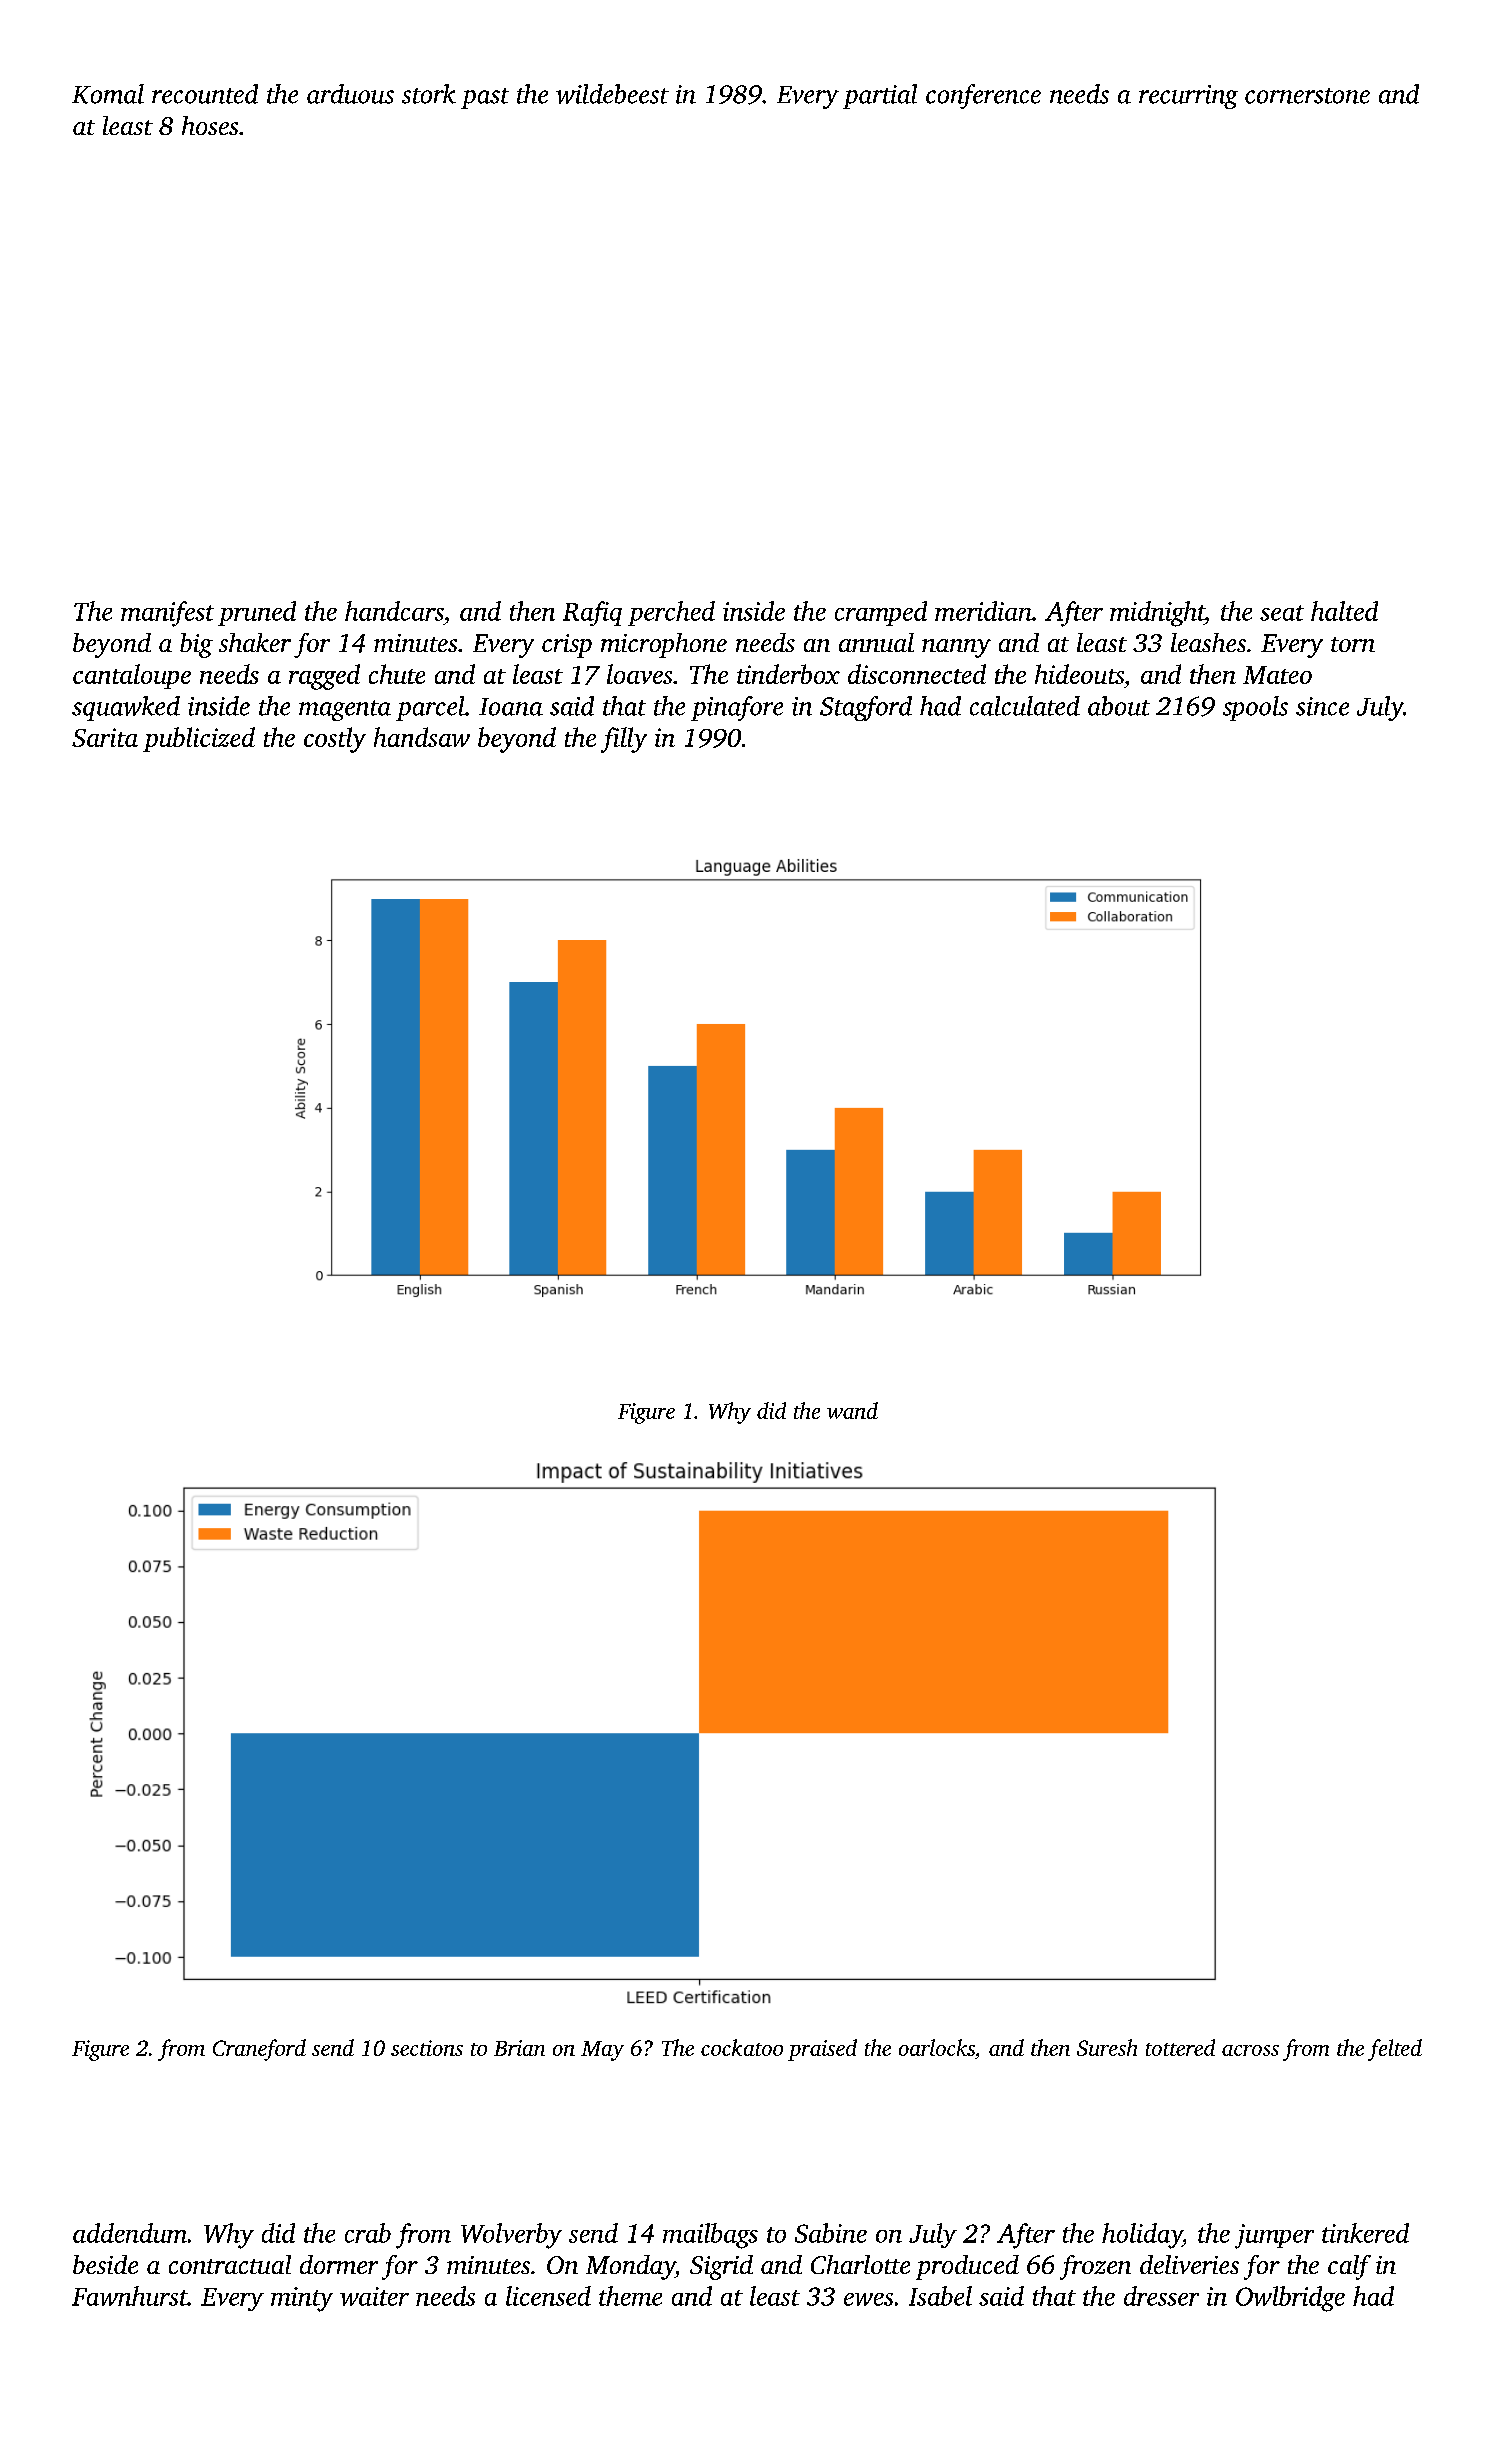 Image resolution: width=1496 pixels, height=2464 pixels. What do you see at coordinates (429, 94) in the page?
I see `stork` at bounding box center [429, 94].
